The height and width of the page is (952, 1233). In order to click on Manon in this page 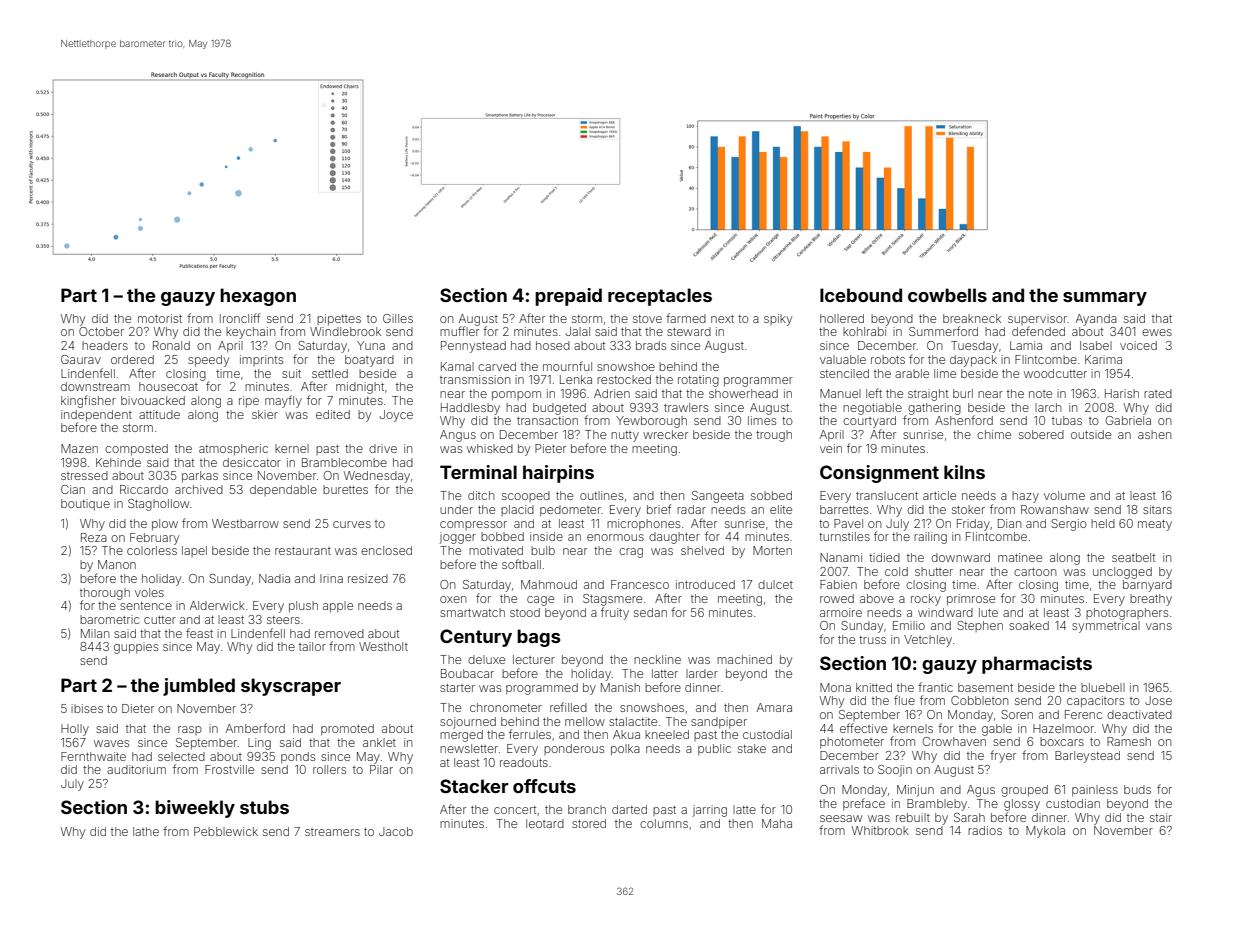, I will do `click(117, 564)`.
